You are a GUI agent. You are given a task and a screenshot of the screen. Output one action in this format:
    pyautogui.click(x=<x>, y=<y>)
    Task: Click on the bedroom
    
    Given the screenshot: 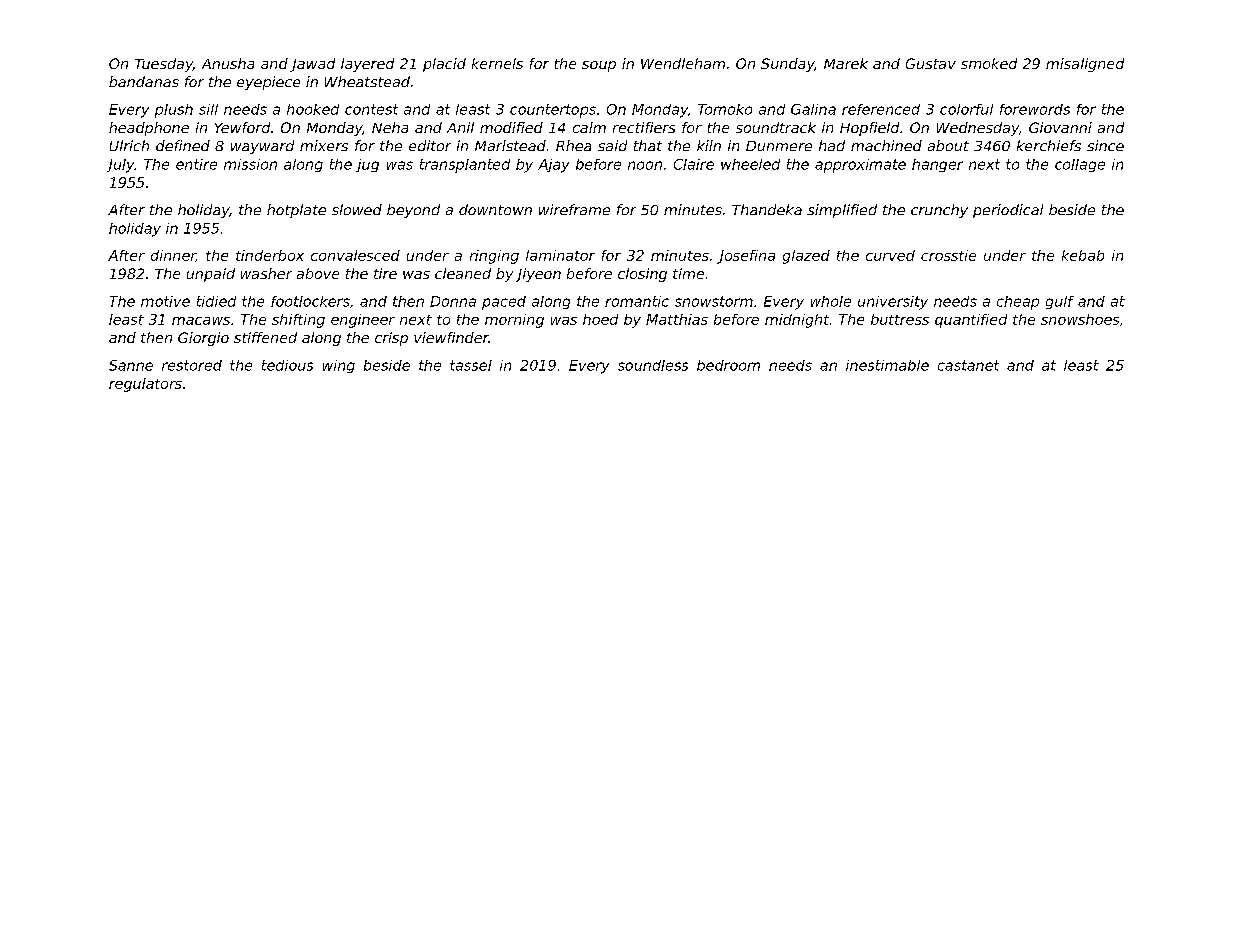 What is the action you would take?
    pyautogui.click(x=728, y=365)
